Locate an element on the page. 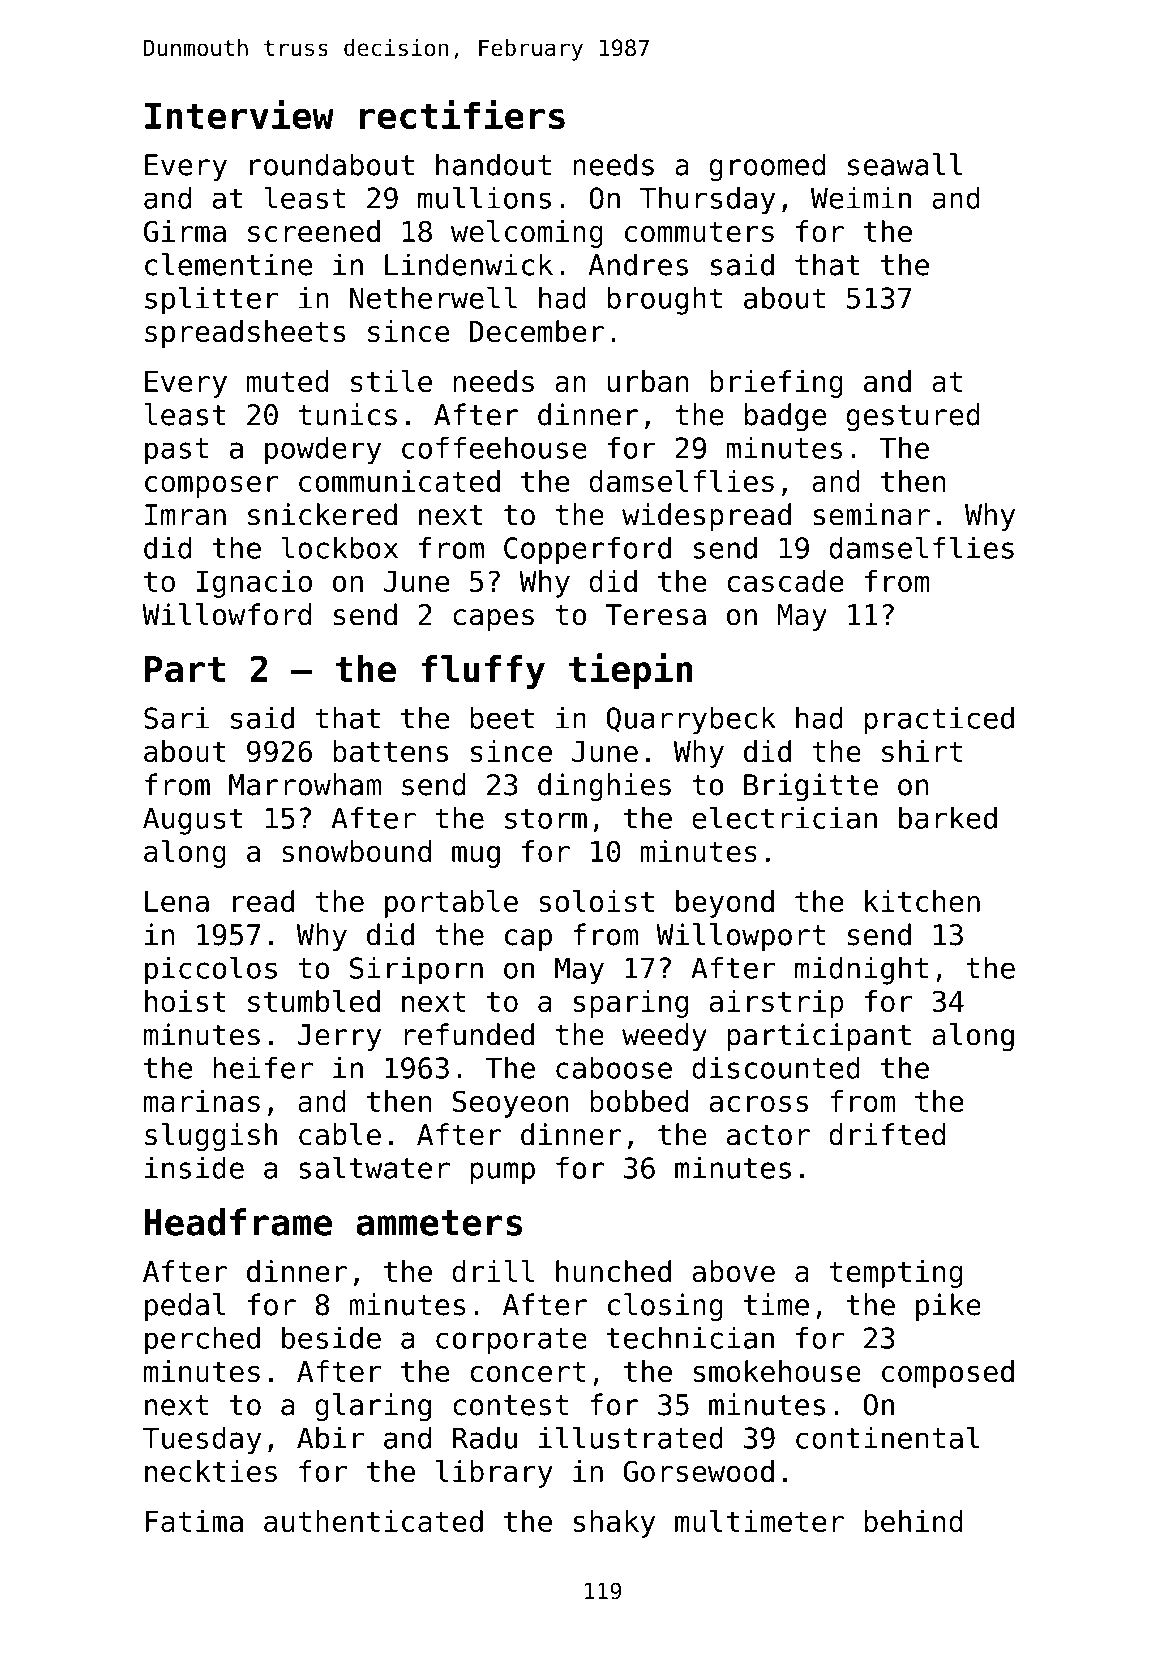 This image has height=1654, width=1165. refunded is located at coordinates (469, 1034).
